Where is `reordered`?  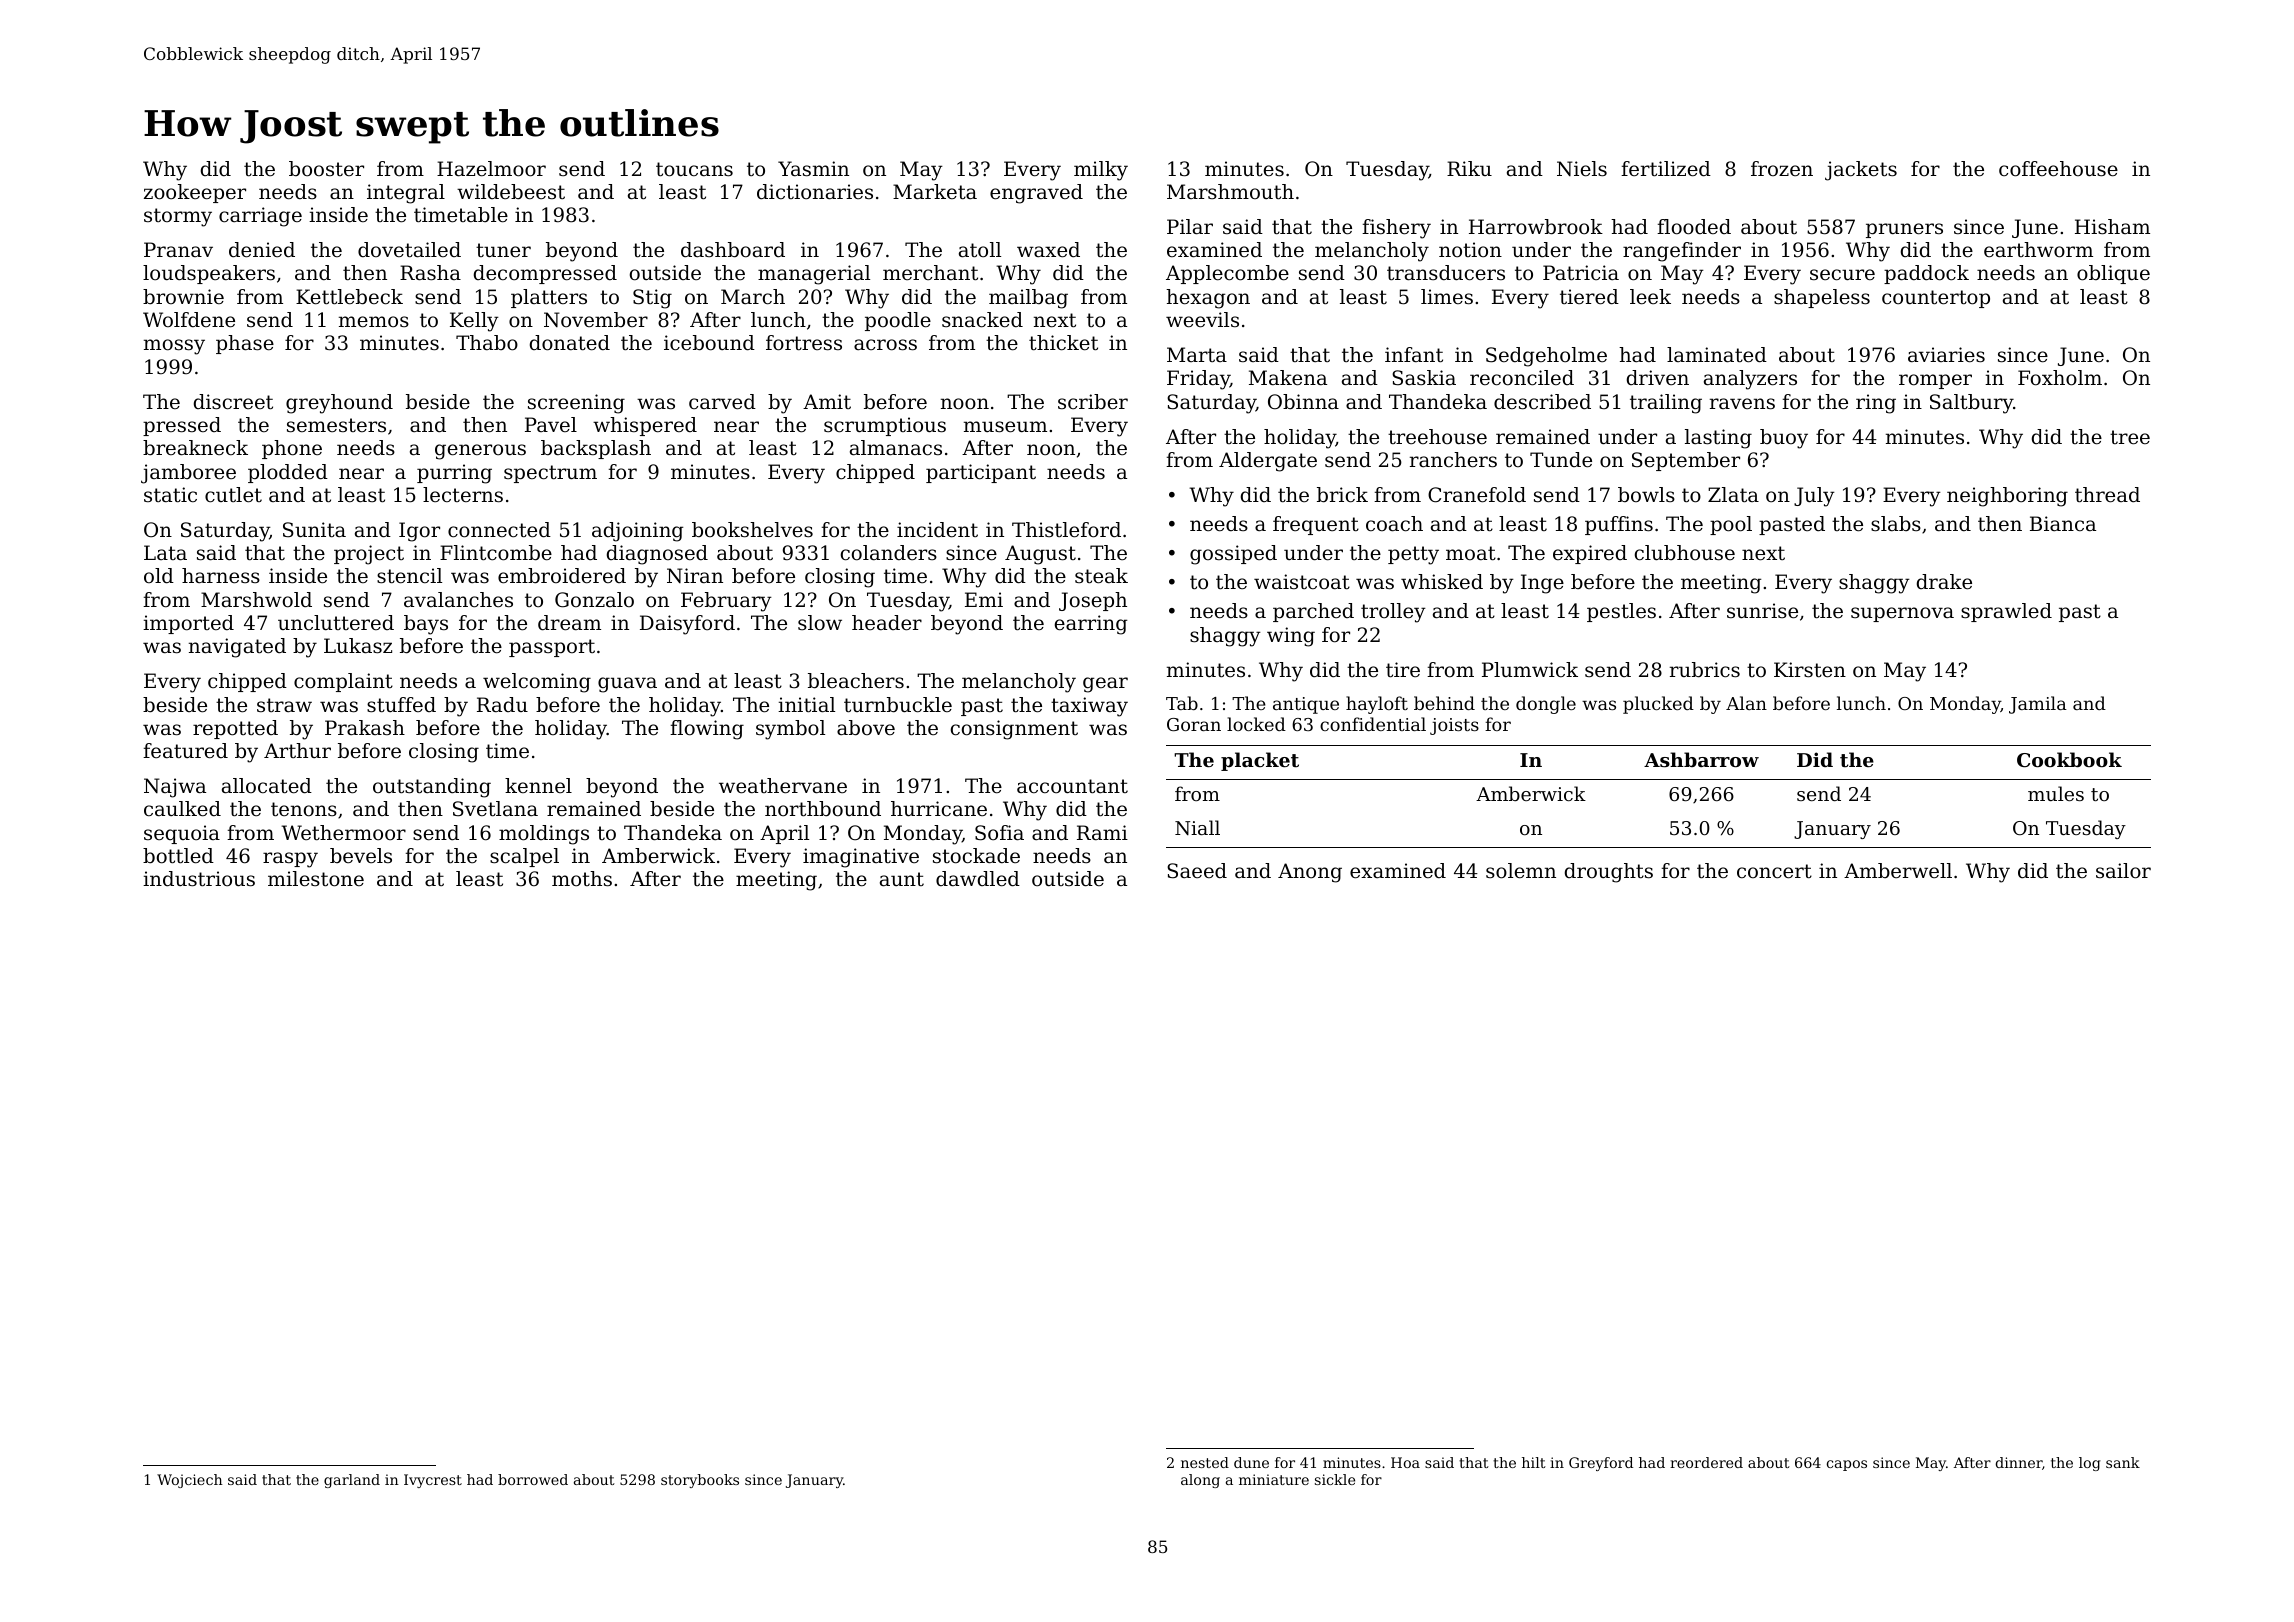
reordered is located at coordinates (1706, 1462).
